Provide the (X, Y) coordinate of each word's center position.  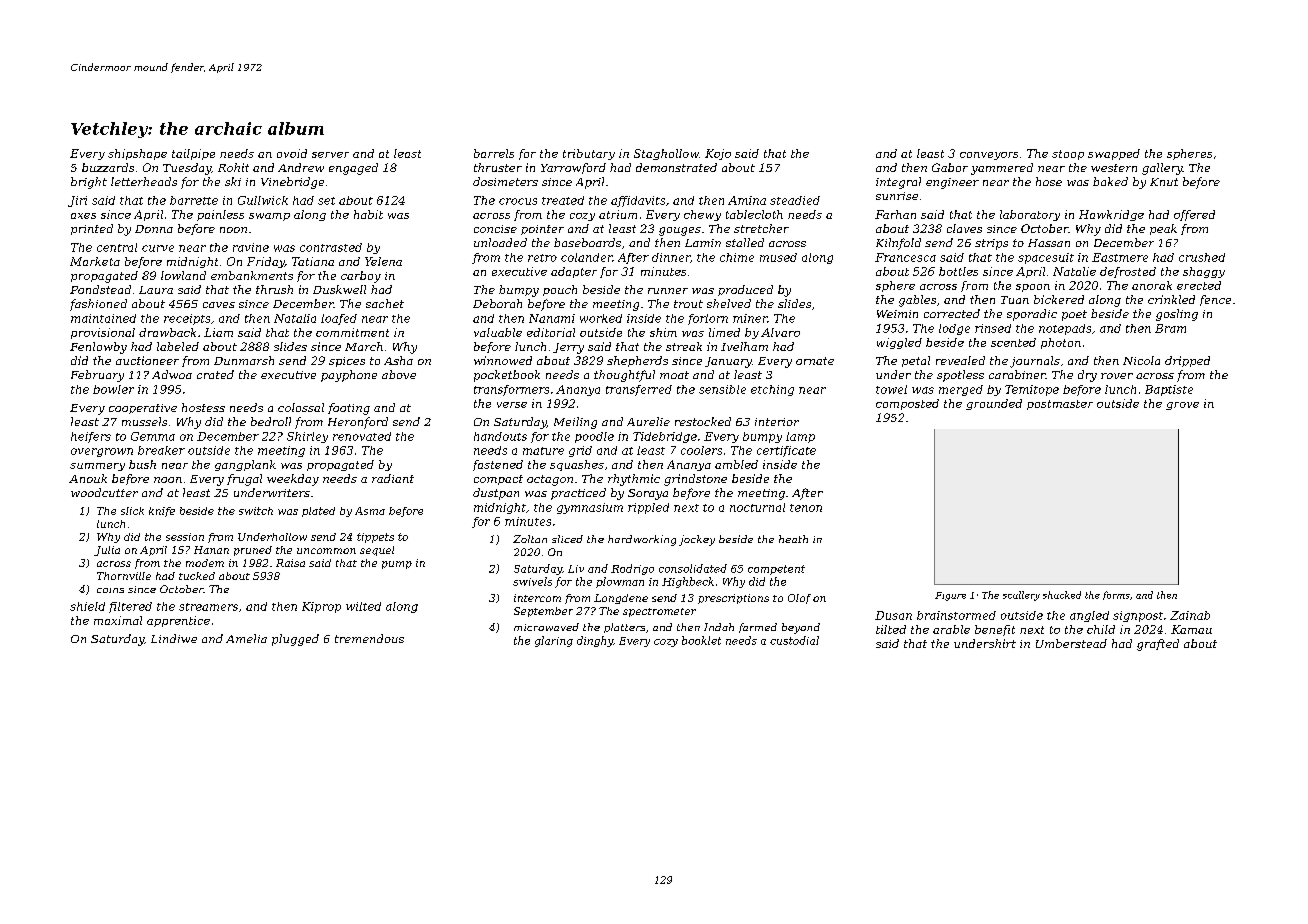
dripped (1187, 361)
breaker (161, 450)
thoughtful (624, 376)
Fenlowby (98, 348)
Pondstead (100, 289)
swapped (1114, 154)
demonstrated (676, 167)
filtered (130, 607)
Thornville (124, 576)
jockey (697, 540)
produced (745, 290)
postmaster (1060, 405)
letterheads (144, 181)
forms (1116, 595)
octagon (550, 480)
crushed (1202, 257)
